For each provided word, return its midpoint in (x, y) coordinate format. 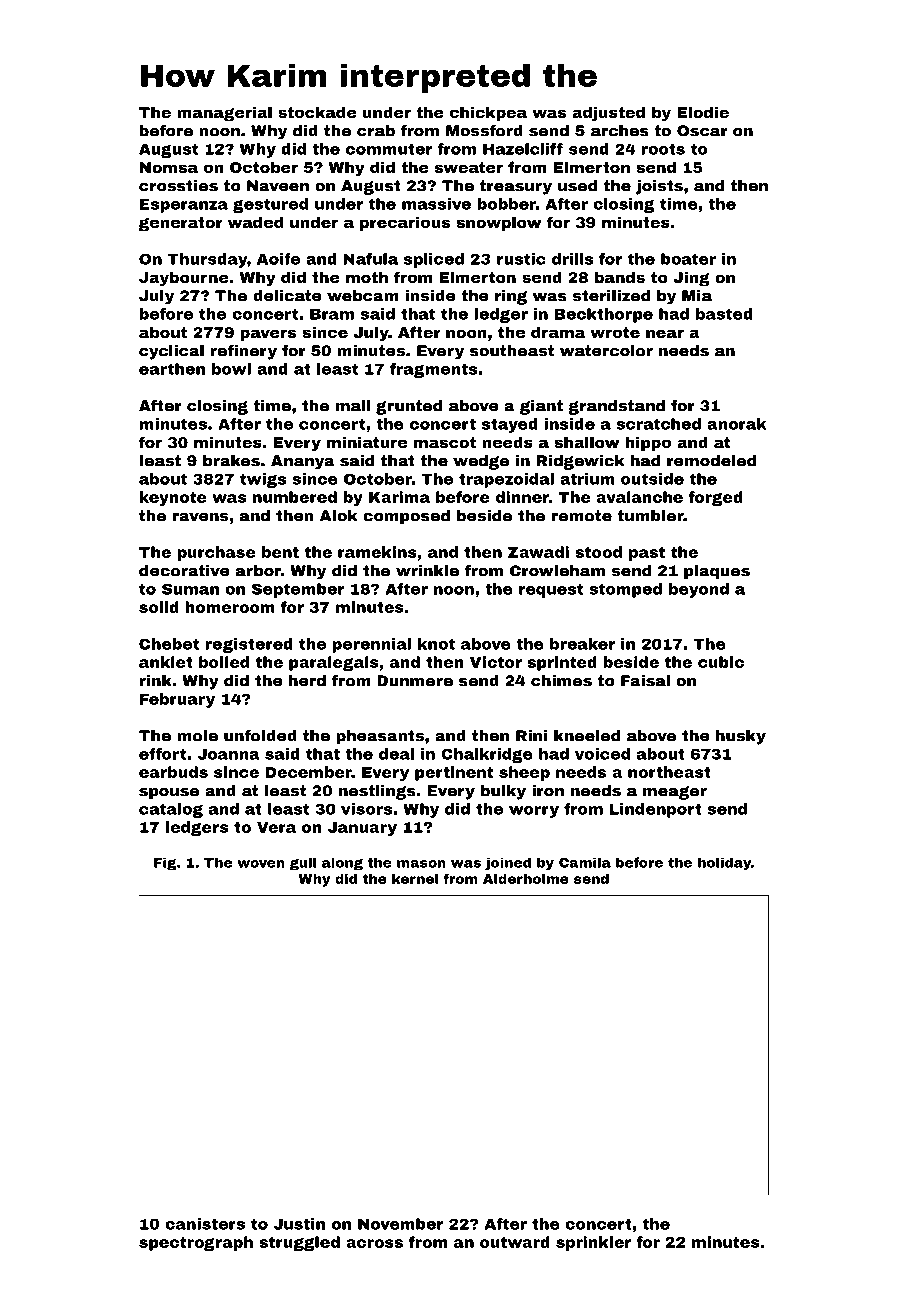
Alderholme (526, 879)
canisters (205, 1224)
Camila (585, 862)
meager (675, 793)
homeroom (230, 607)
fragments (433, 370)
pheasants (380, 737)
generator (181, 224)
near (665, 333)
